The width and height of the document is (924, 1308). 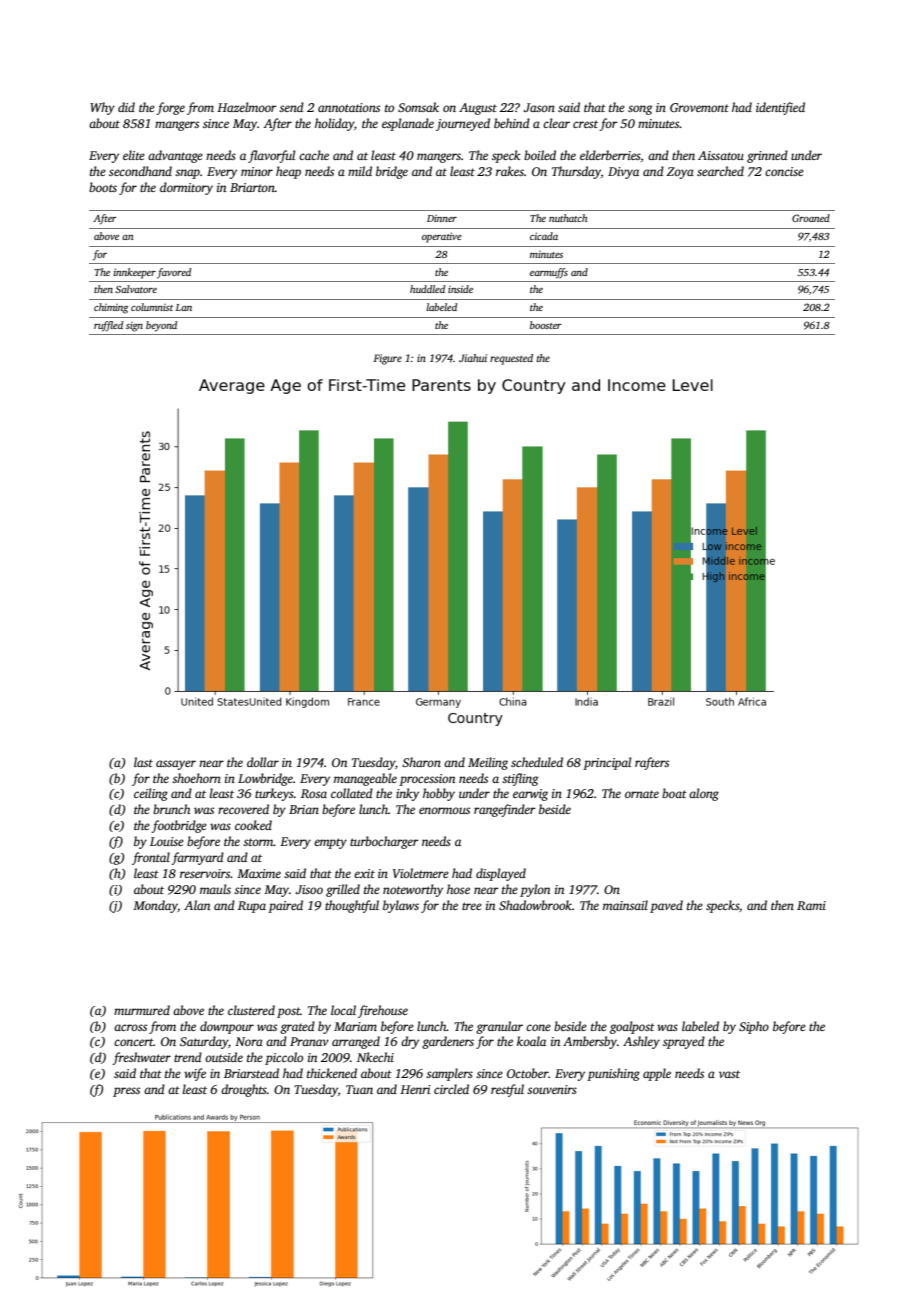 What do you see at coordinates (704, 794) in the document?
I see `along` at bounding box center [704, 794].
